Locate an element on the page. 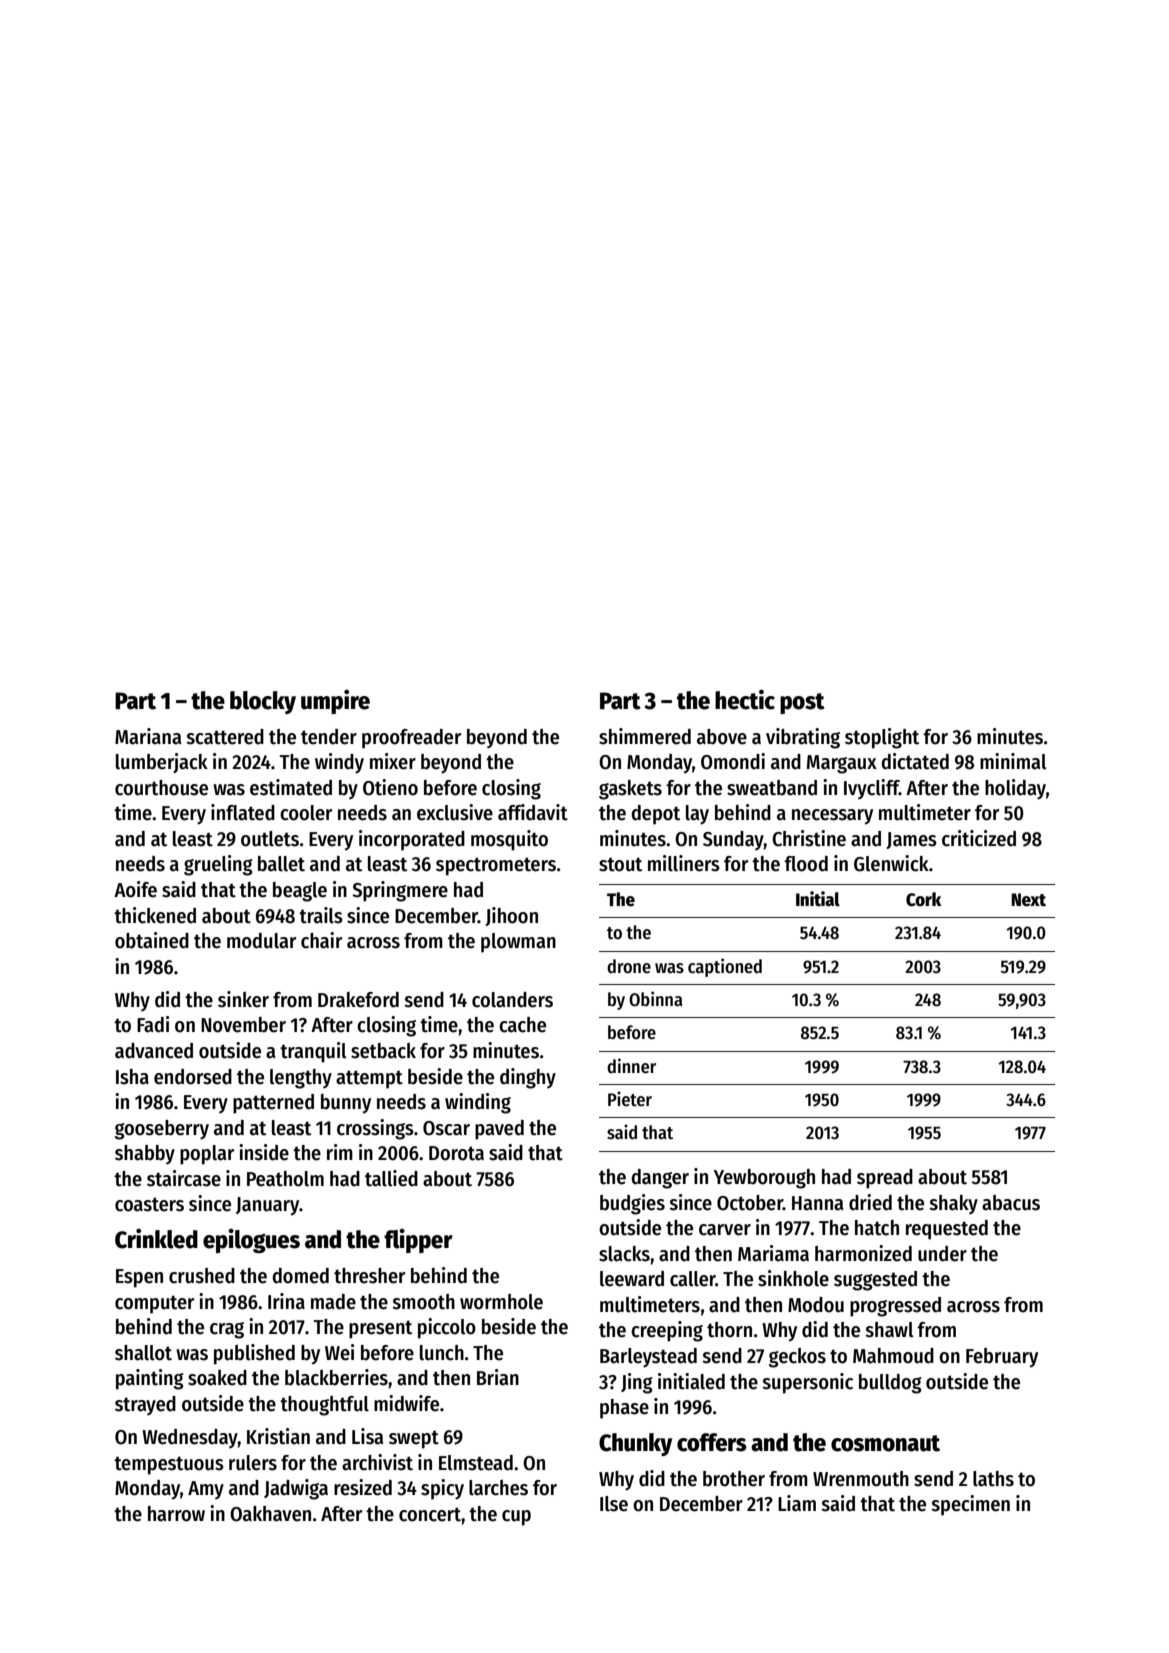 The width and height of the image is (1169, 1653). windy is located at coordinates (339, 763).
